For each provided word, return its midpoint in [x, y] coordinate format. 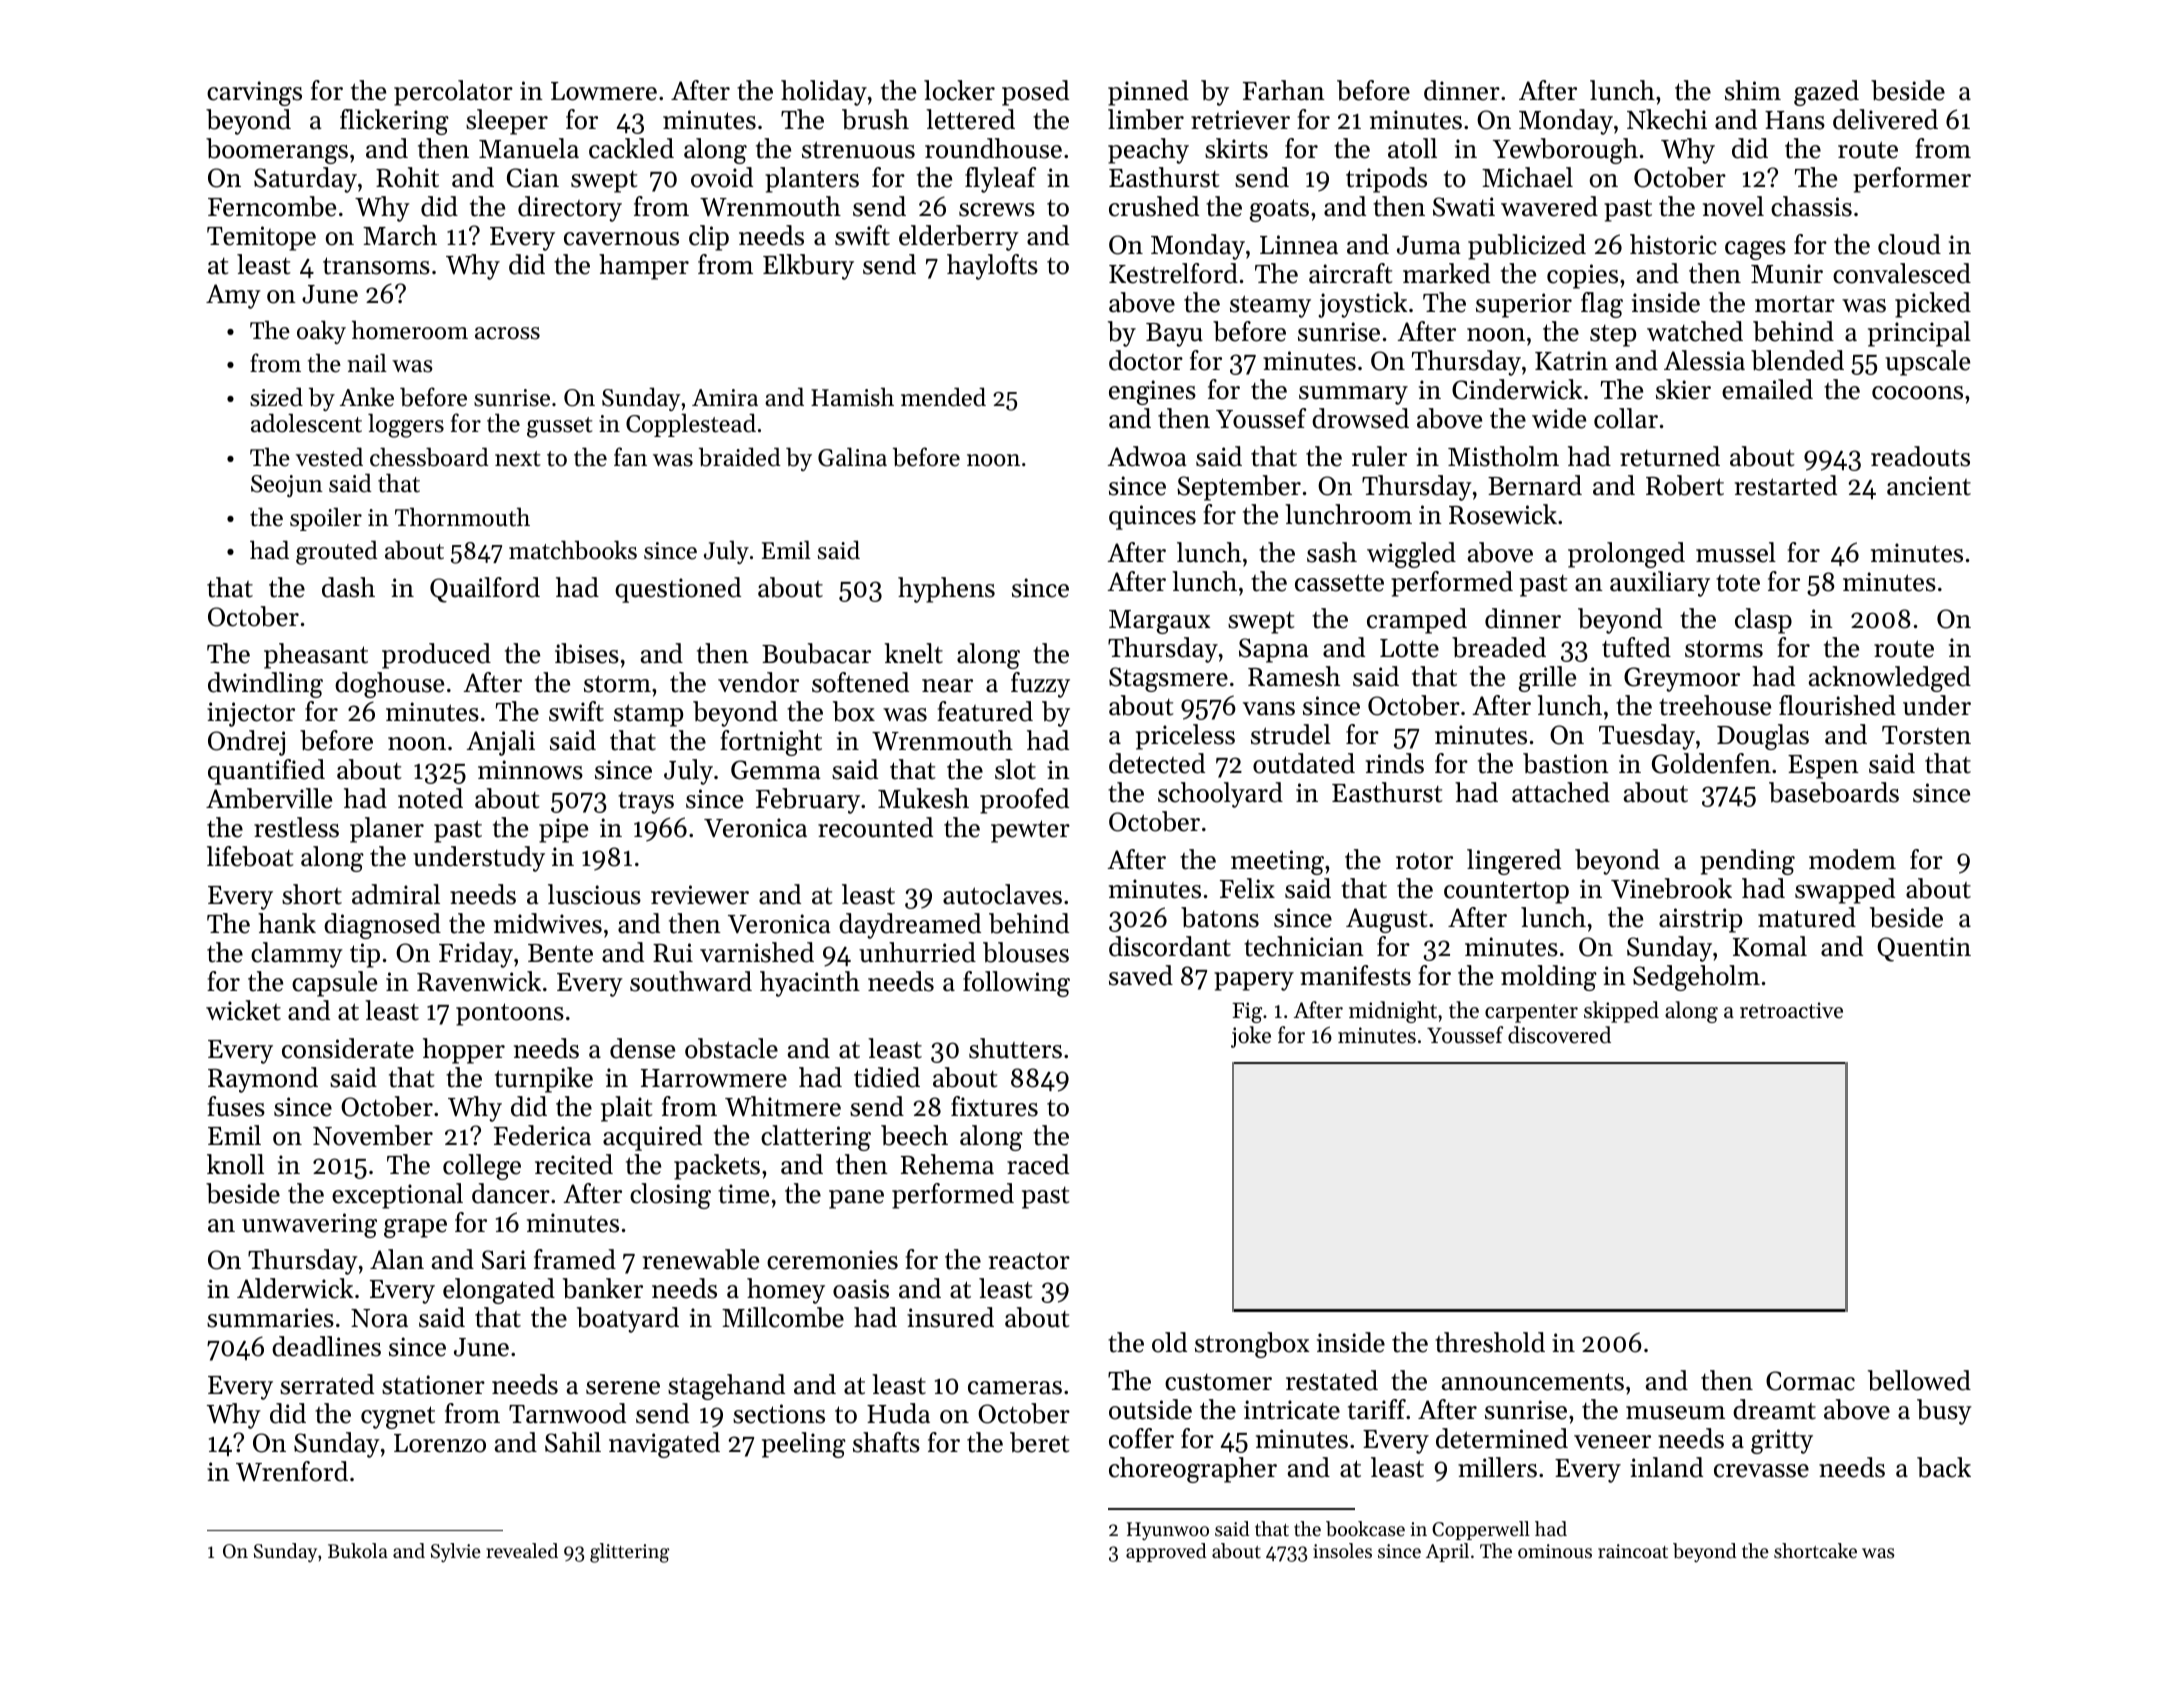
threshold [1490, 1342]
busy [1944, 1412]
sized [276, 397]
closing [670, 1196]
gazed [1826, 93]
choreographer [1193, 1470]
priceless [1185, 737]
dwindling [265, 685]
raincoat [1633, 1551]
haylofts [992, 267]
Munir [1787, 274]
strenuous [858, 150]
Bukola [358, 1550]
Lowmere [604, 91]
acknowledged [1890, 679]
